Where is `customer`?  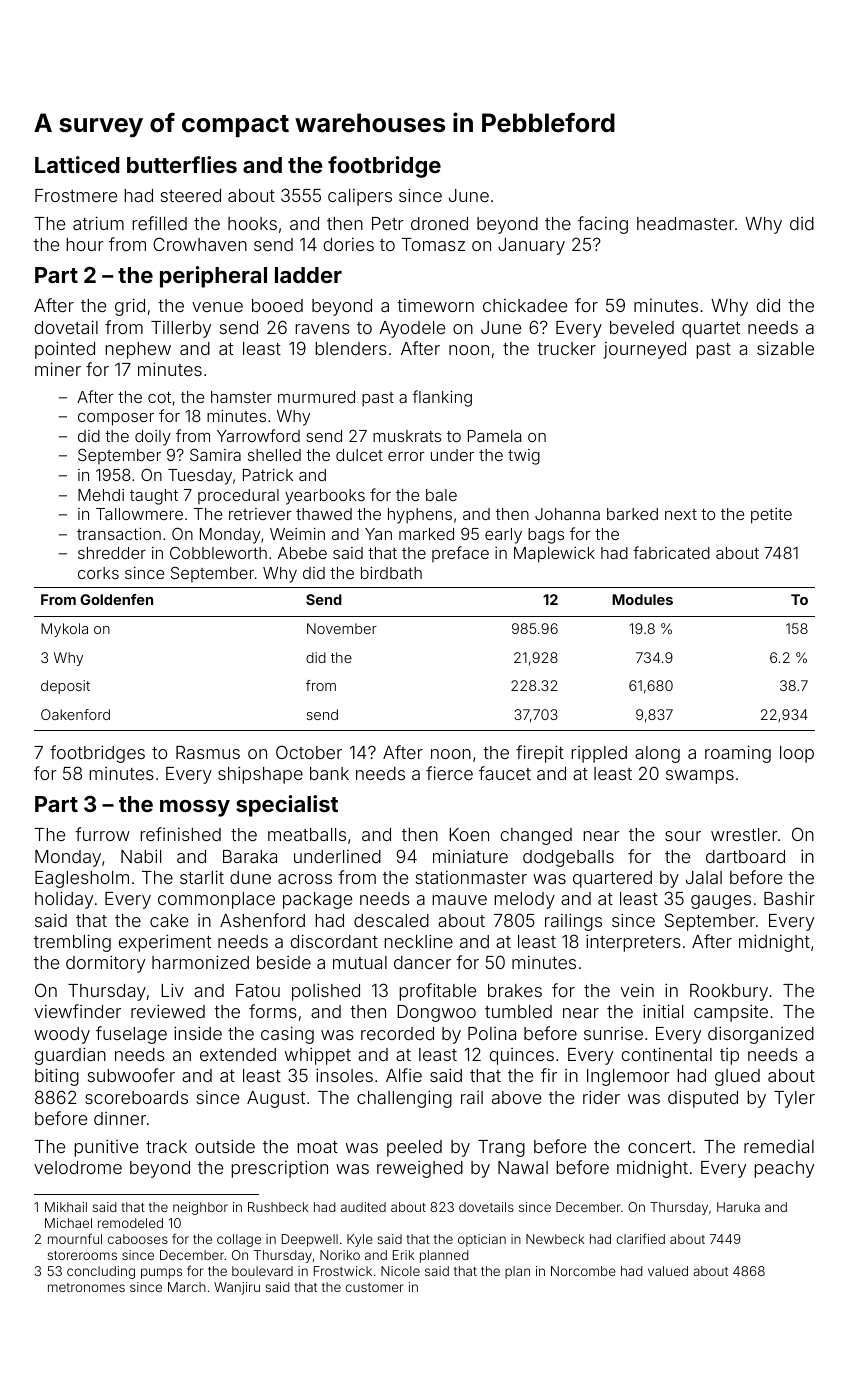
customer is located at coordinates (374, 1287).
